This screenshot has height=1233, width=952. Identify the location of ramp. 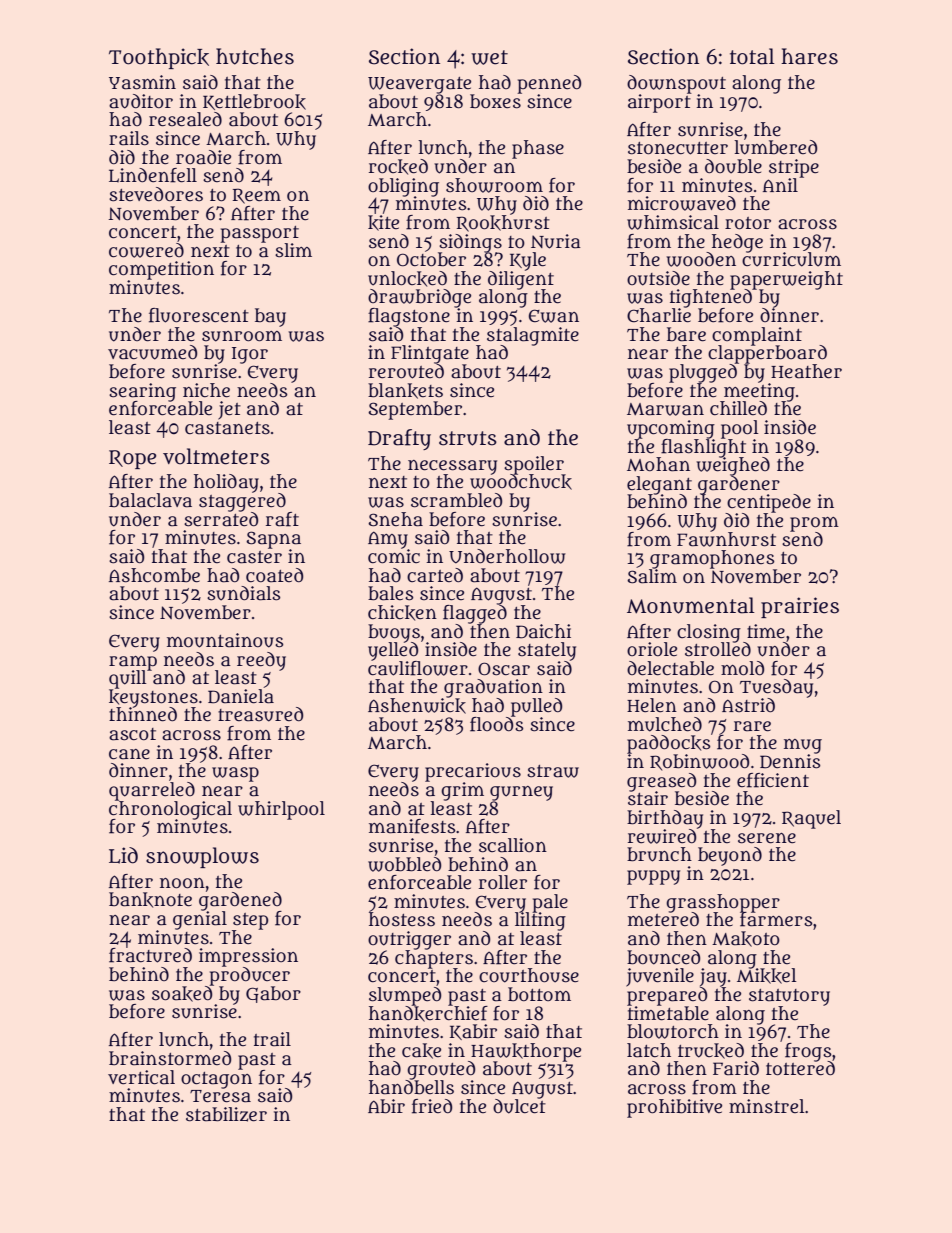
(133, 663).
